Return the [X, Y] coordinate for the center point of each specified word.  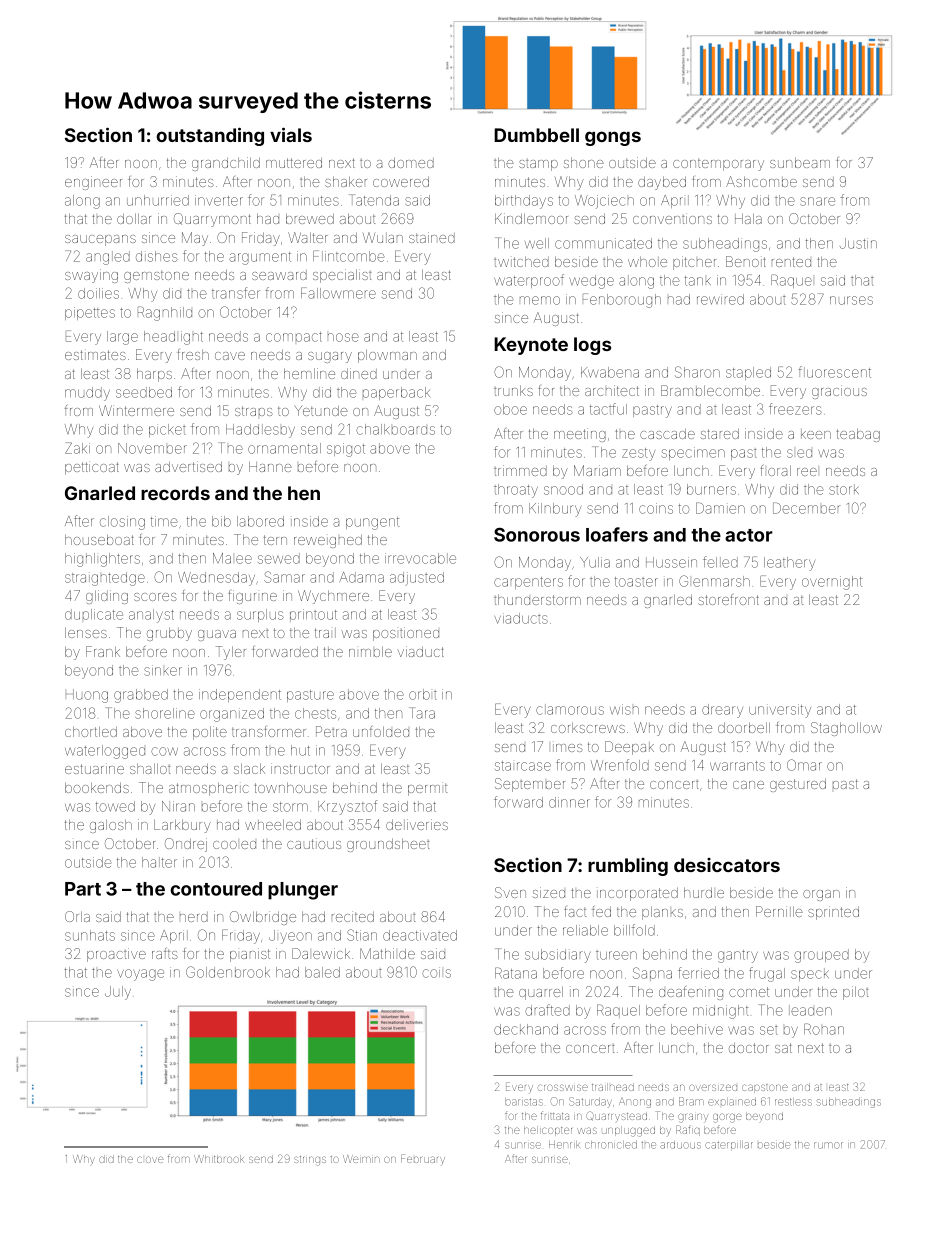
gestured [798, 785]
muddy [87, 394]
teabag [858, 435]
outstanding [210, 136]
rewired [720, 299]
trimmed [520, 470]
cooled [234, 845]
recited [353, 916]
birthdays [524, 202]
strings [310, 1161]
